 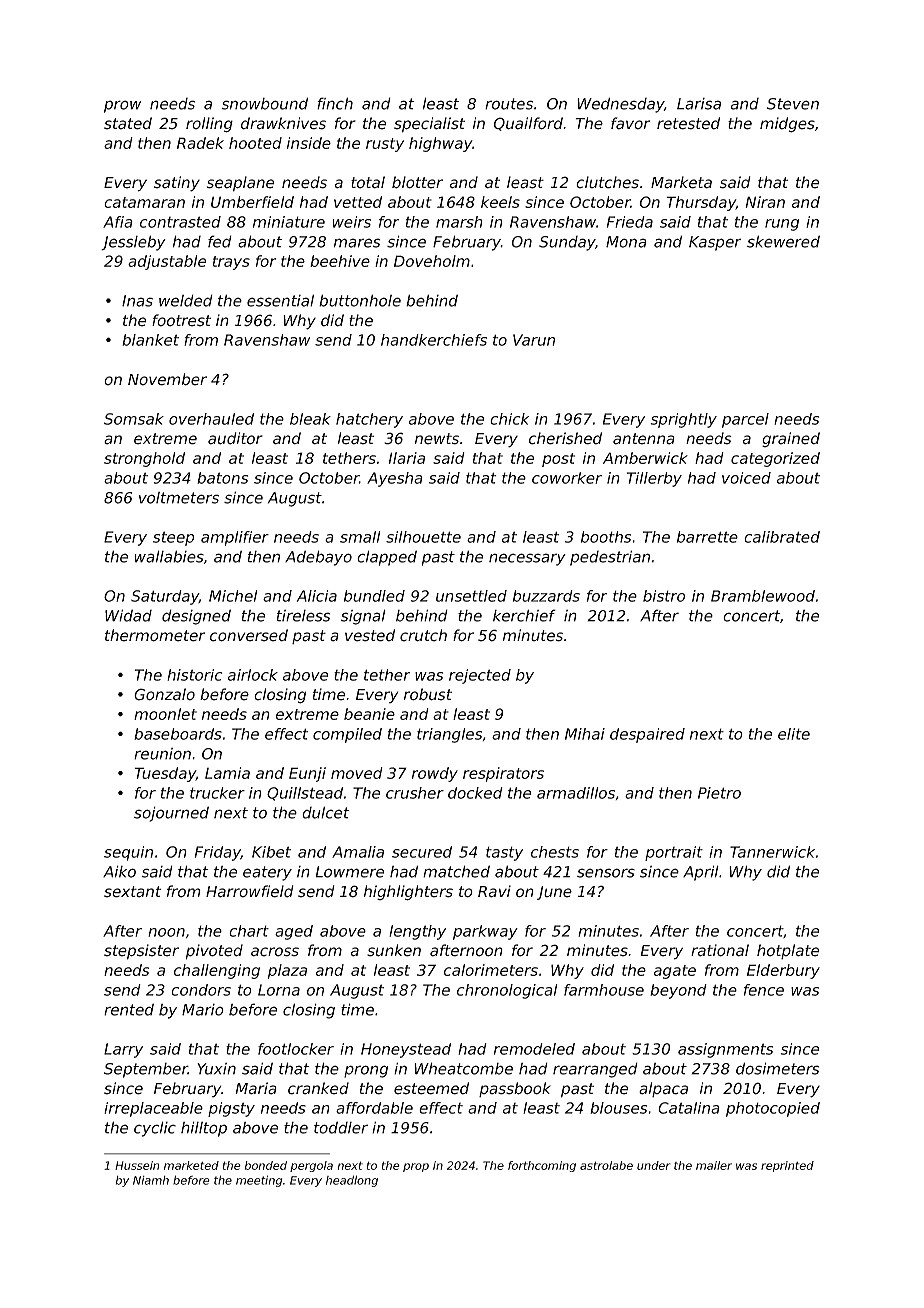 I want to click on conversed, so click(x=249, y=635).
